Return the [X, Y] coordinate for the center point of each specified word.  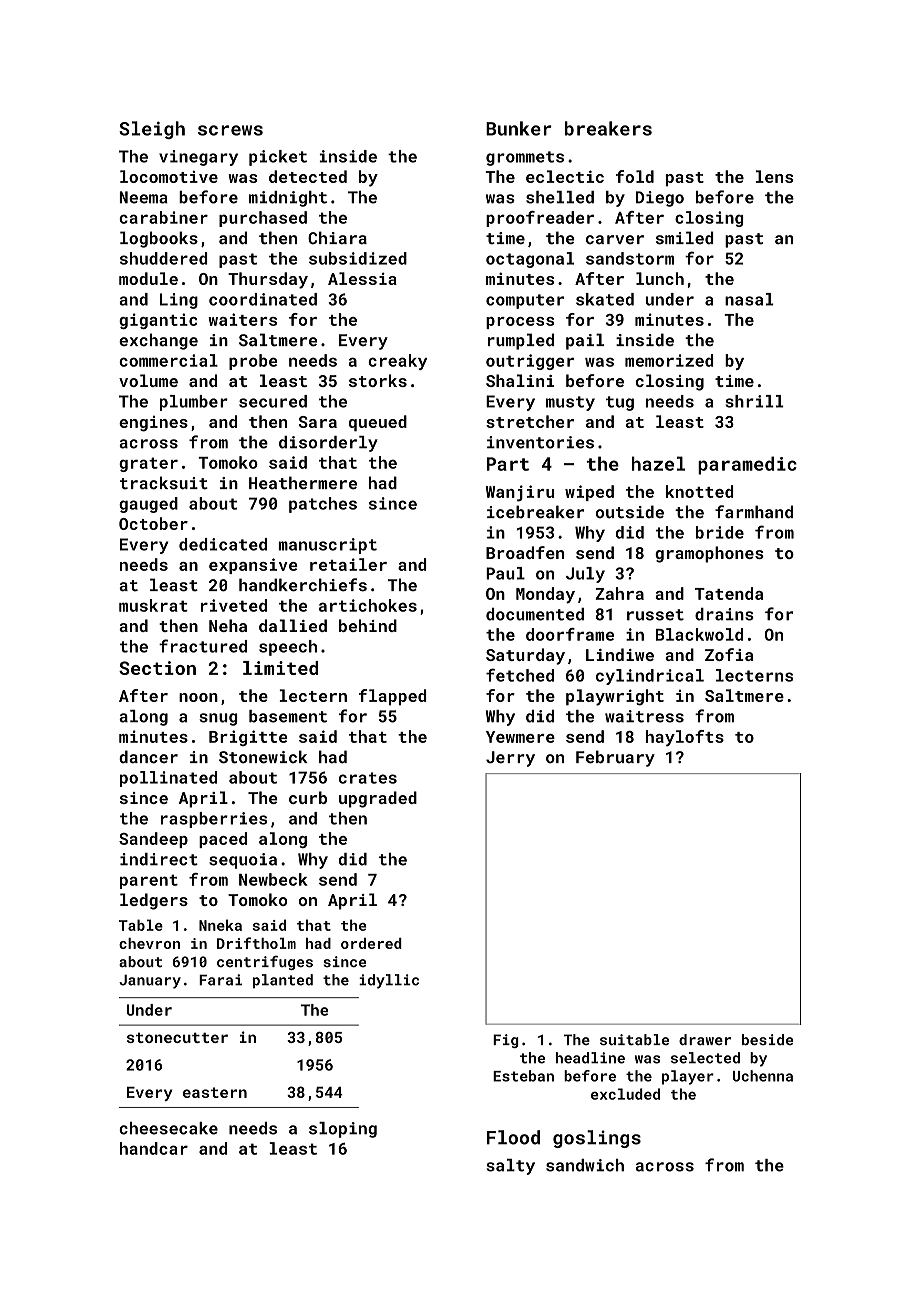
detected [308, 176]
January [150, 982]
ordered [371, 943]
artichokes [368, 605]
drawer [705, 1039]
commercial [168, 360]
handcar [154, 1148]
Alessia [362, 278]
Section [157, 668]
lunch [660, 278]
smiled [684, 238]
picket [278, 158]
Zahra [619, 593]
